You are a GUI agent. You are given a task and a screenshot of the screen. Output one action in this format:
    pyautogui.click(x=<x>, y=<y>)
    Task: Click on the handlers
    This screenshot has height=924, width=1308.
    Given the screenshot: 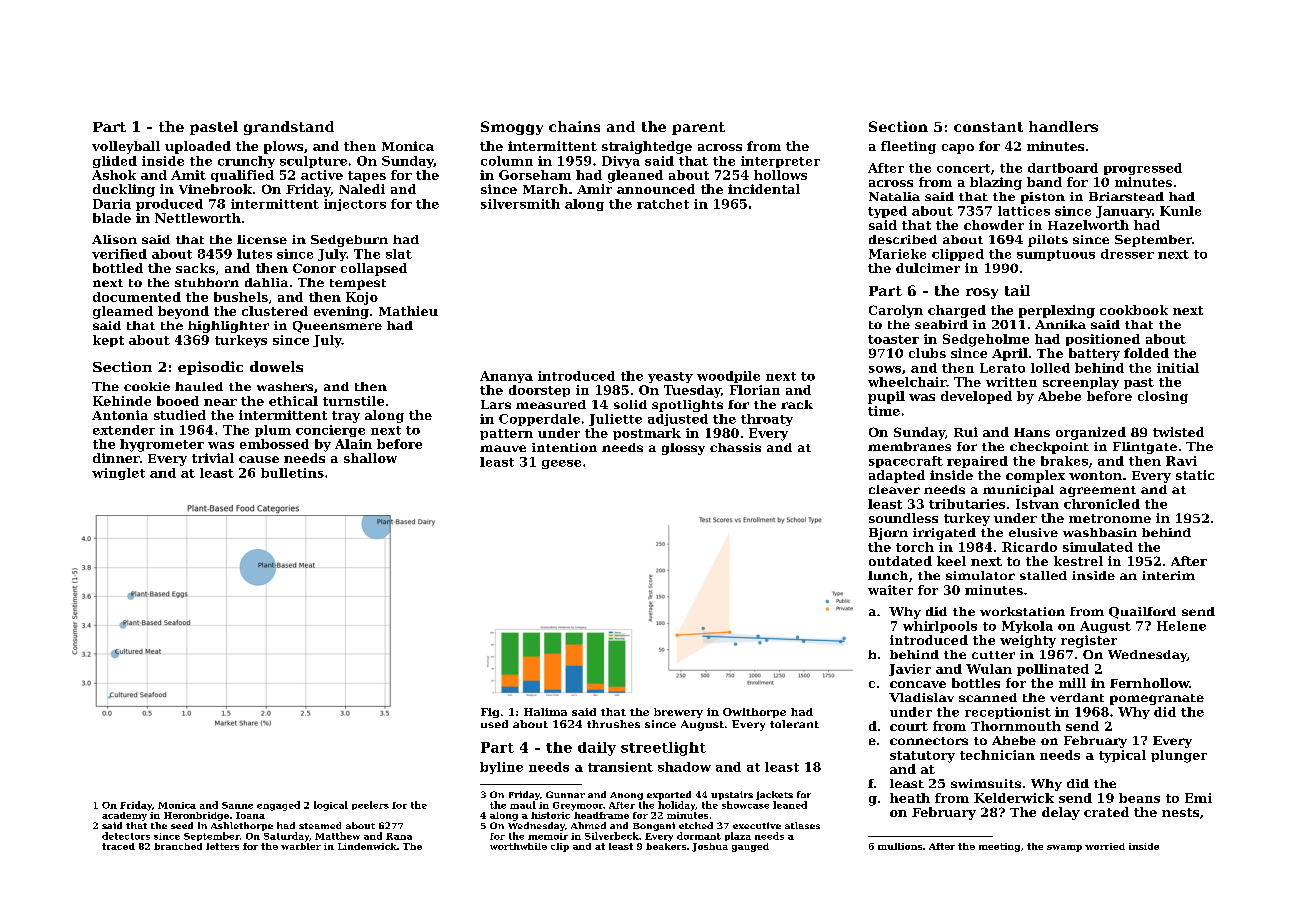 What is the action you would take?
    pyautogui.click(x=1063, y=126)
